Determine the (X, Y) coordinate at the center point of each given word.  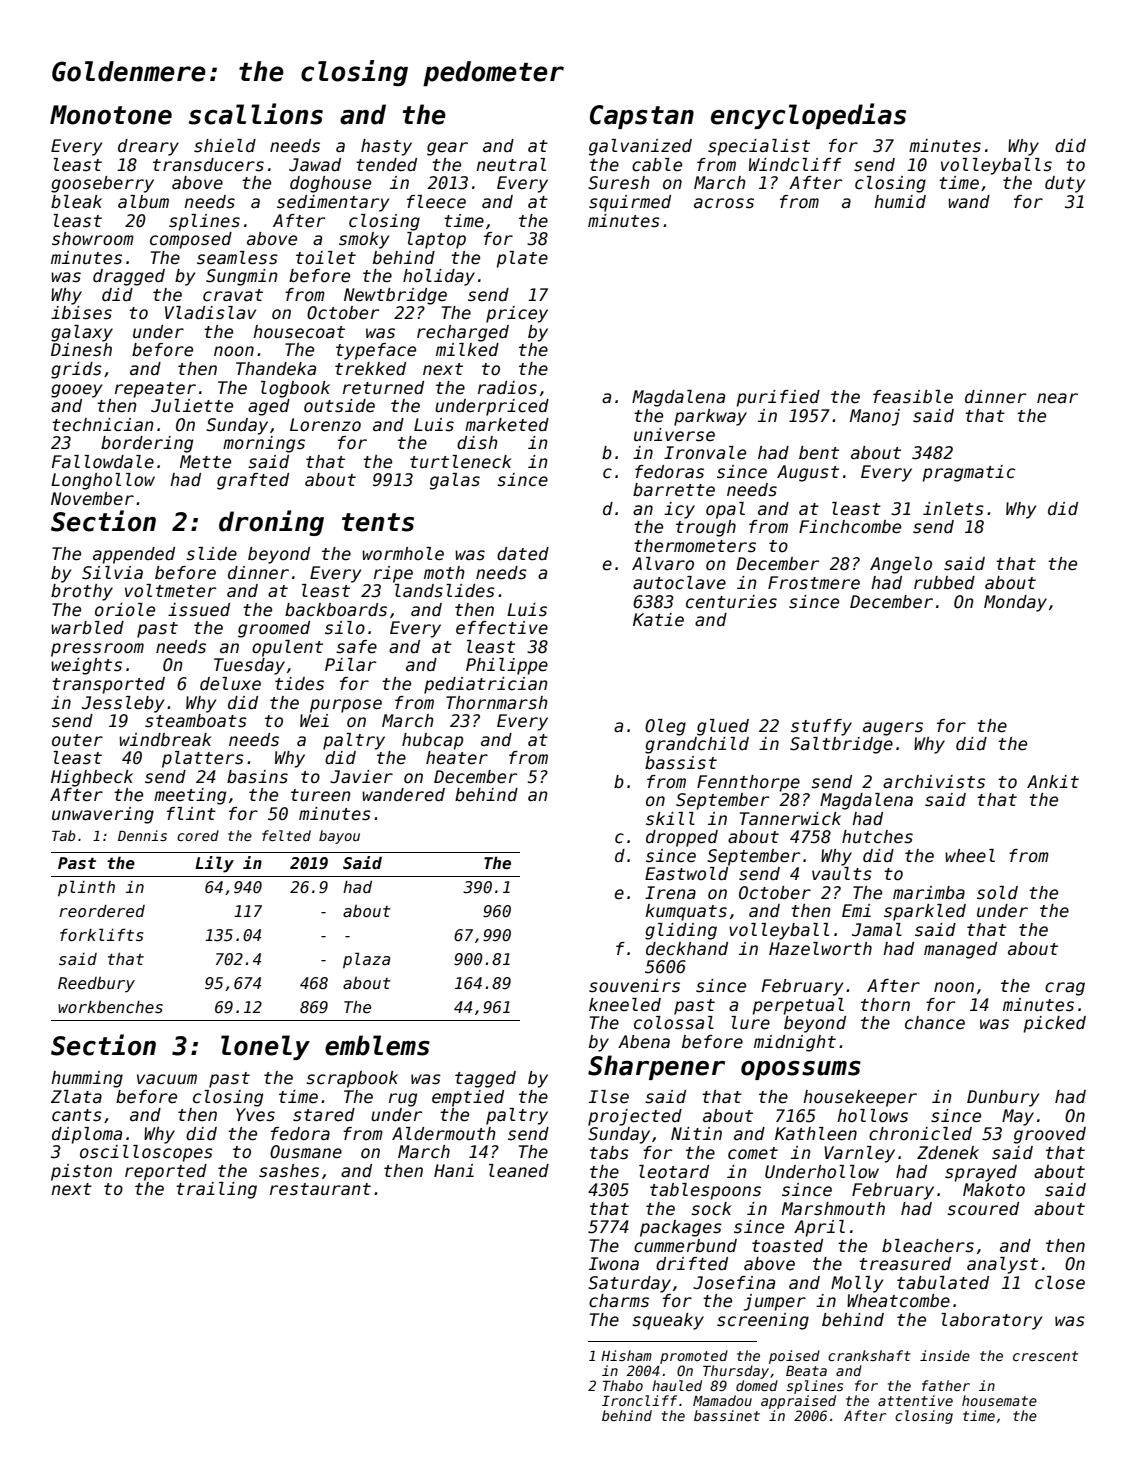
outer (77, 740)
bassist (681, 763)
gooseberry (102, 184)
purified (778, 398)
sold (997, 893)
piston (81, 1172)
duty (1065, 184)
